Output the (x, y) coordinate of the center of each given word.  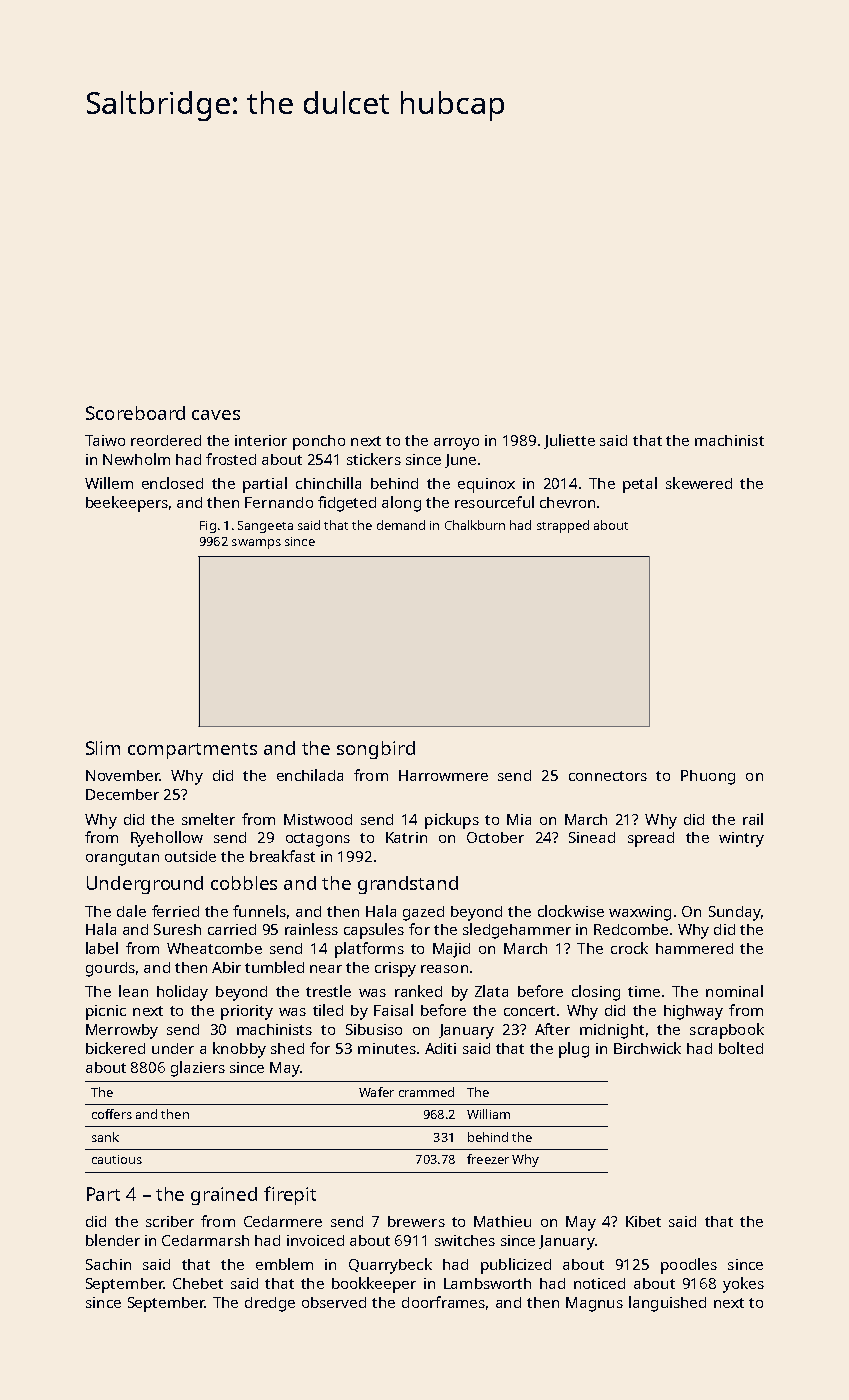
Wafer (376, 1092)
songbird (376, 750)
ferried (175, 911)
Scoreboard (135, 413)
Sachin (108, 1264)
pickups (452, 821)
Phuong (708, 777)
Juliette (569, 441)
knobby (239, 1050)
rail (753, 819)
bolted (741, 1048)
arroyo (456, 444)
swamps (256, 544)
